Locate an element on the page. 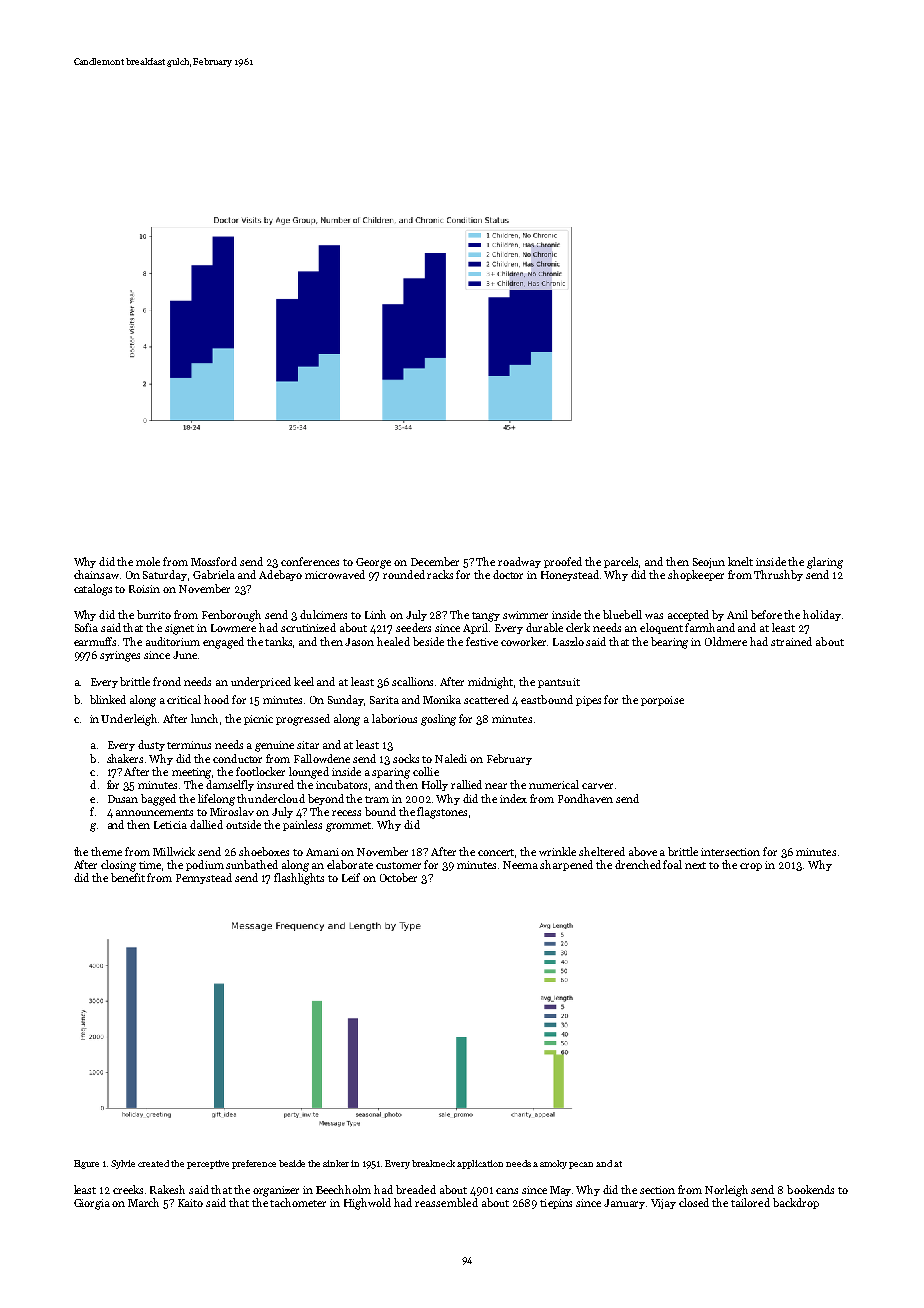  podium is located at coordinates (205, 865).
